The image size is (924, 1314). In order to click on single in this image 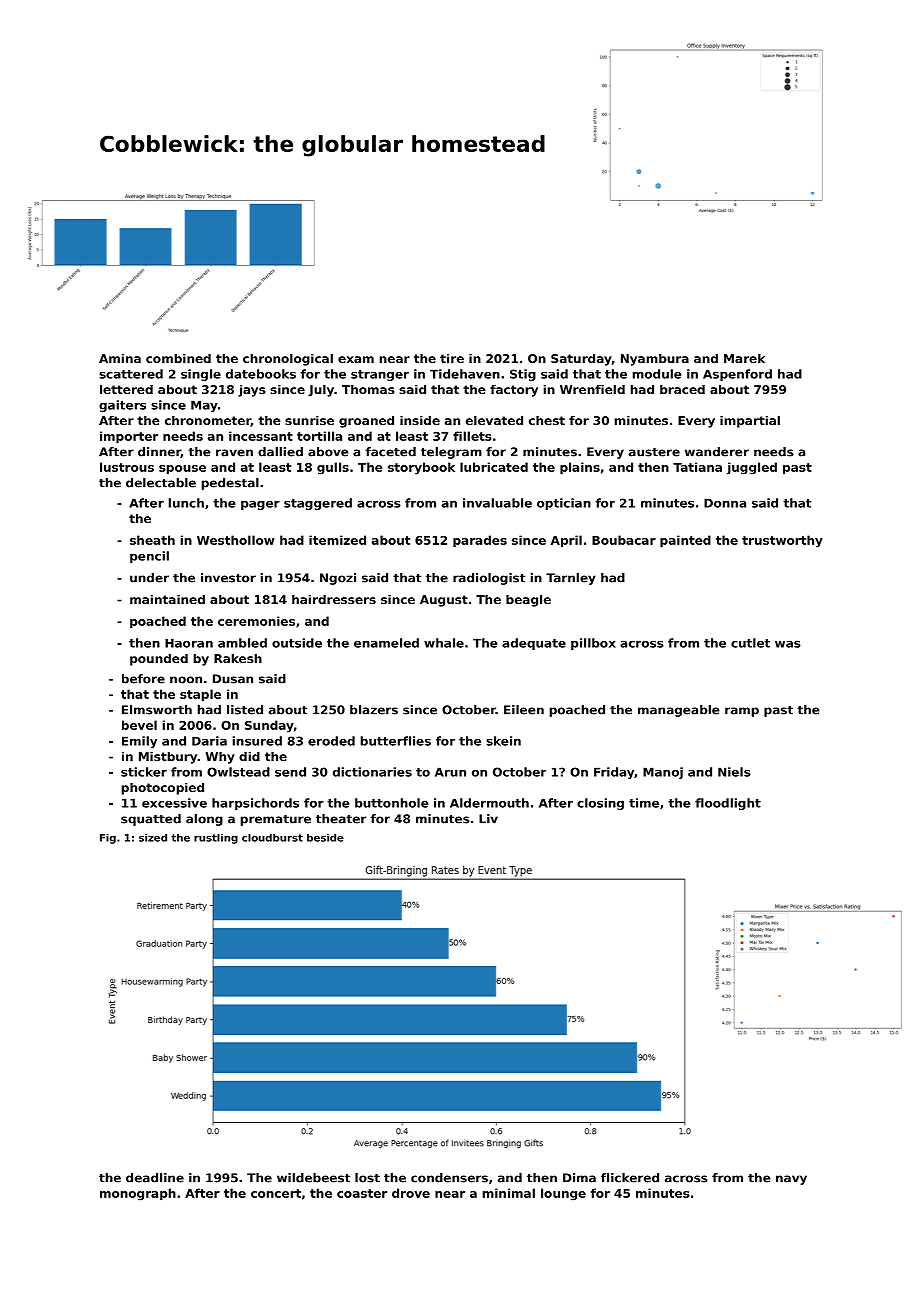, I will do `click(201, 375)`.
